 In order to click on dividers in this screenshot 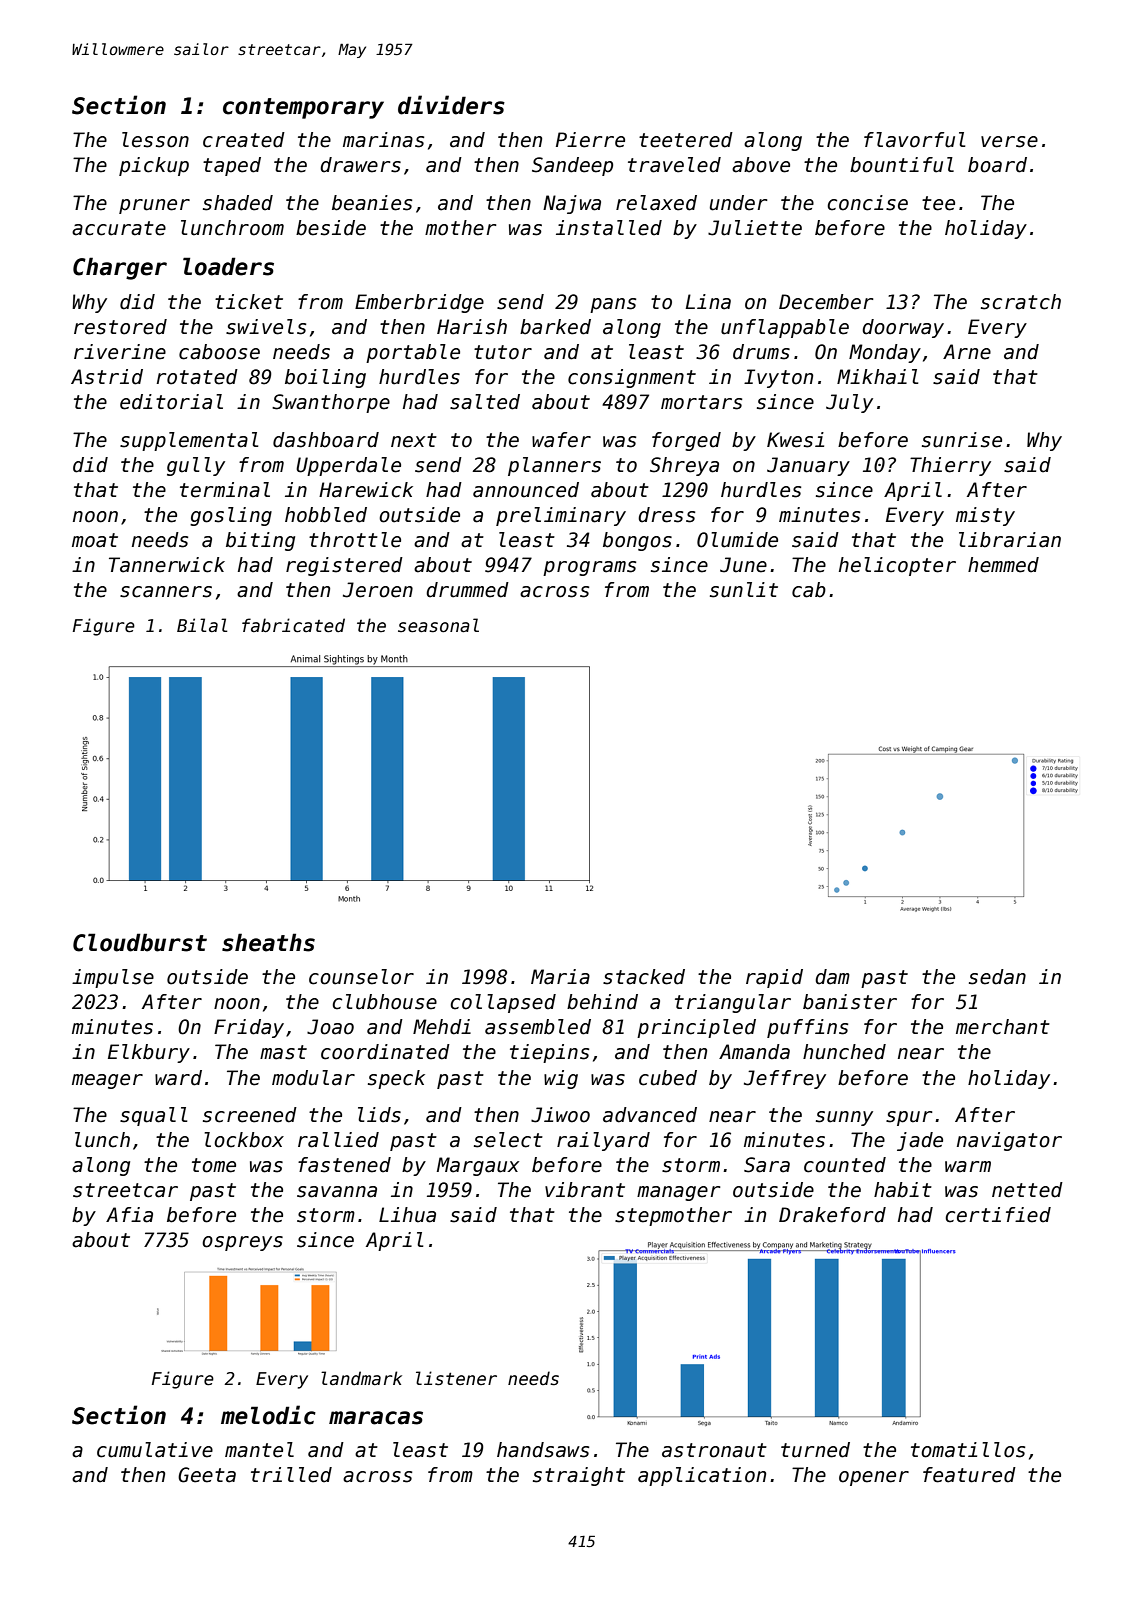, I will do `click(451, 105)`.
